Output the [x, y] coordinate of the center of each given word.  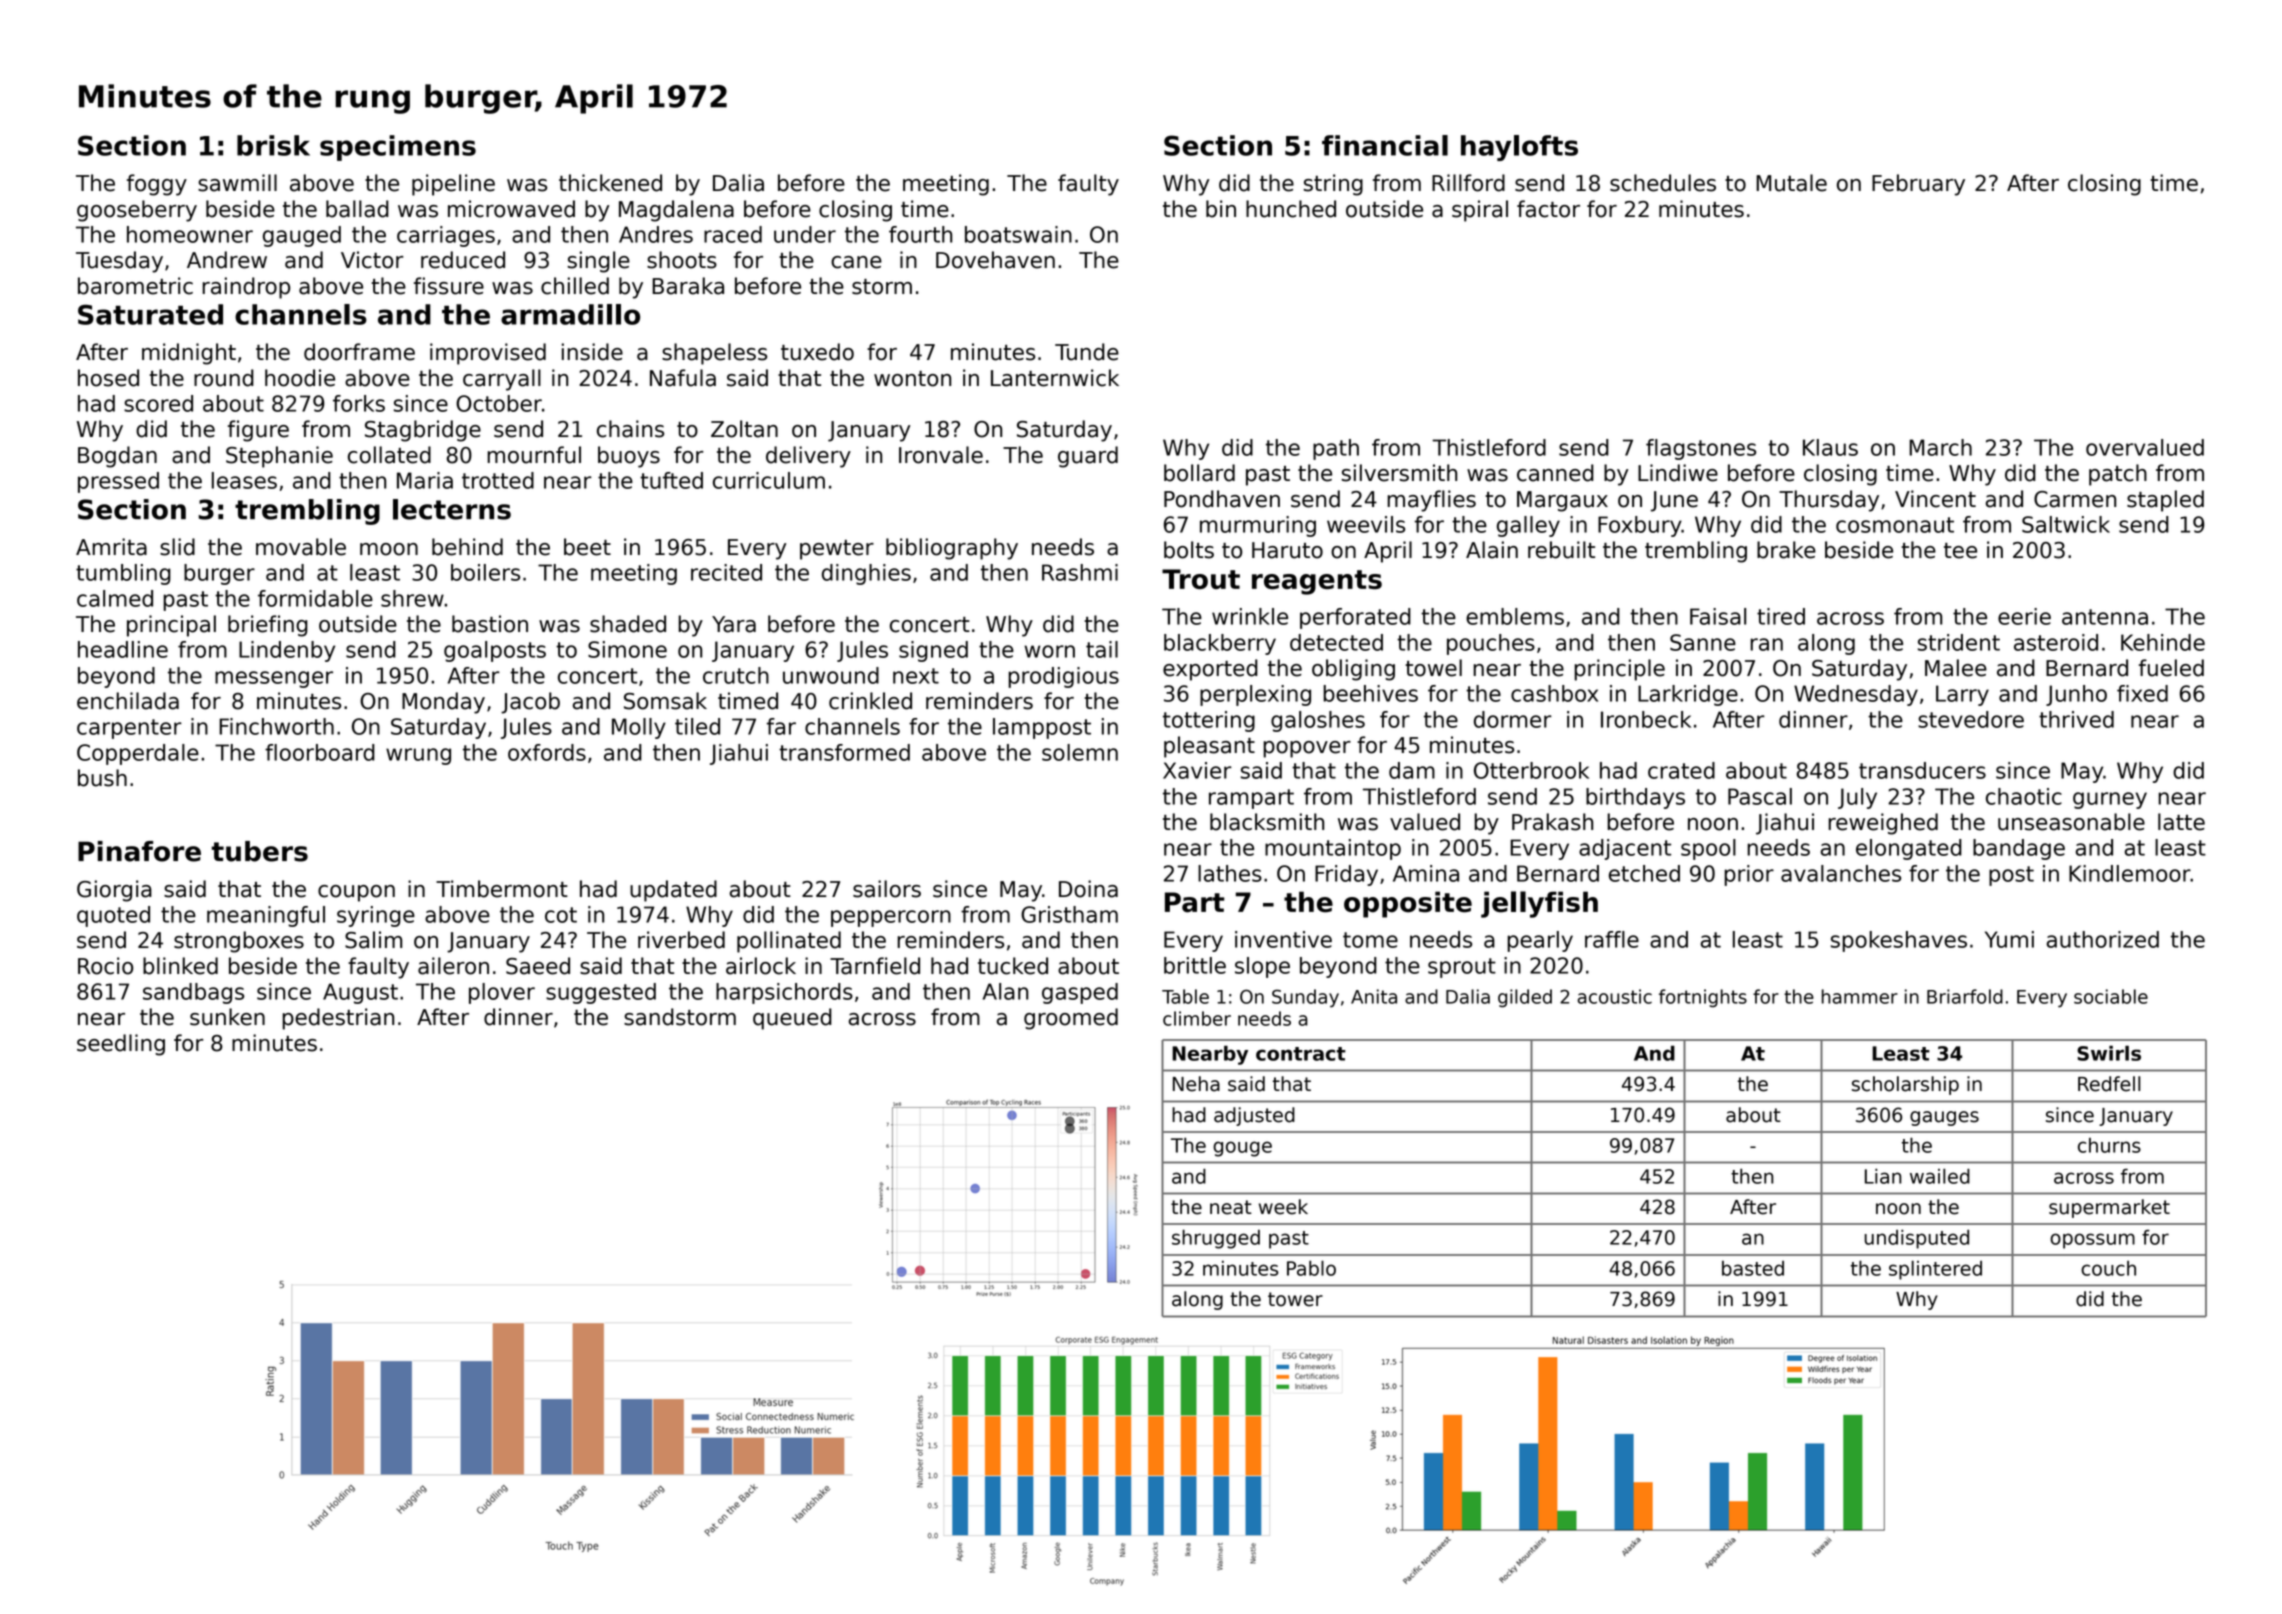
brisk [273, 145]
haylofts [1519, 148]
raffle [1612, 939]
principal [171, 626]
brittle [1195, 965]
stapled [2165, 501]
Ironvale [941, 455]
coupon [356, 893]
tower [1295, 1299]
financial [1385, 145]
